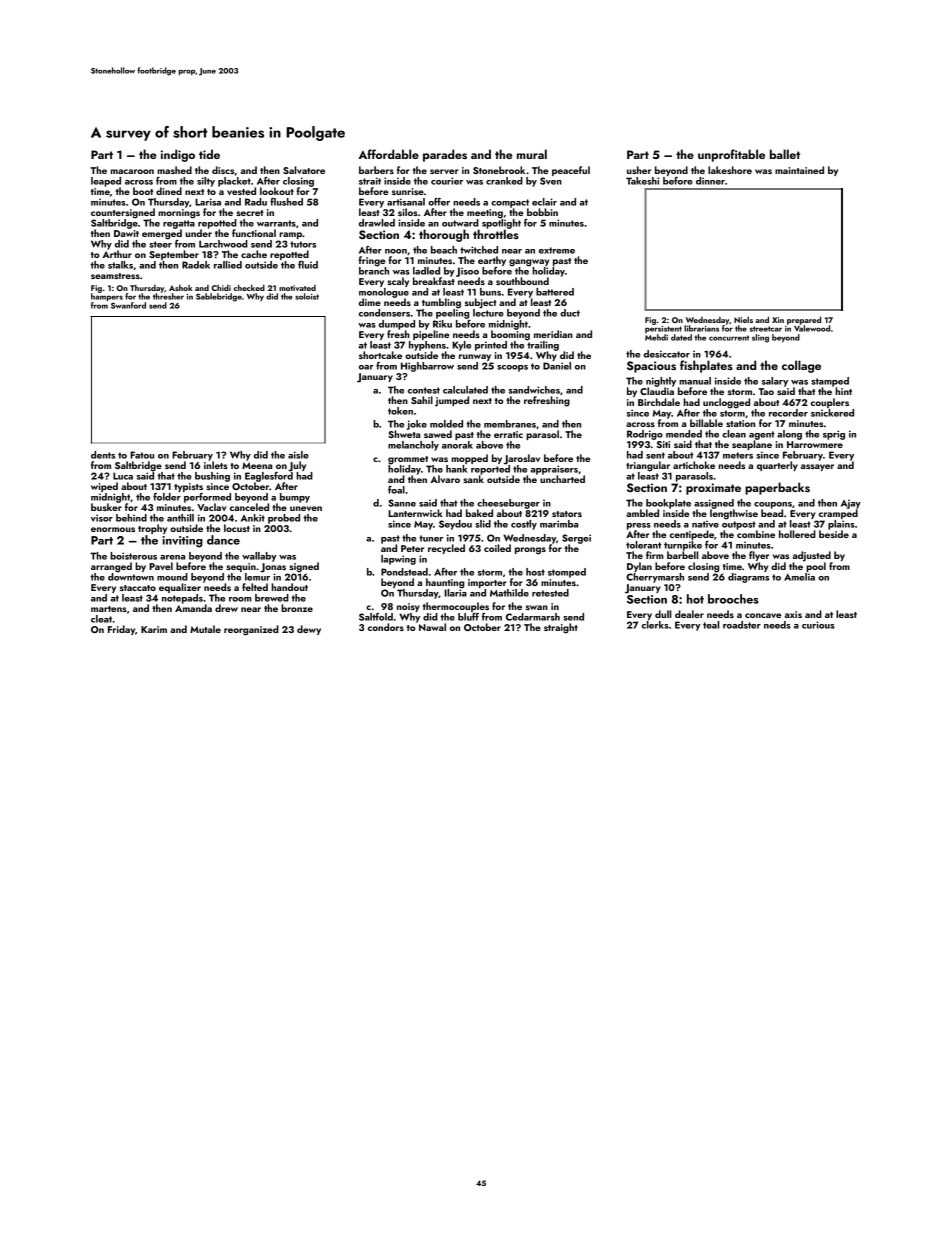 This document has width=952, height=1233. I want to click on Karim, so click(154, 629).
